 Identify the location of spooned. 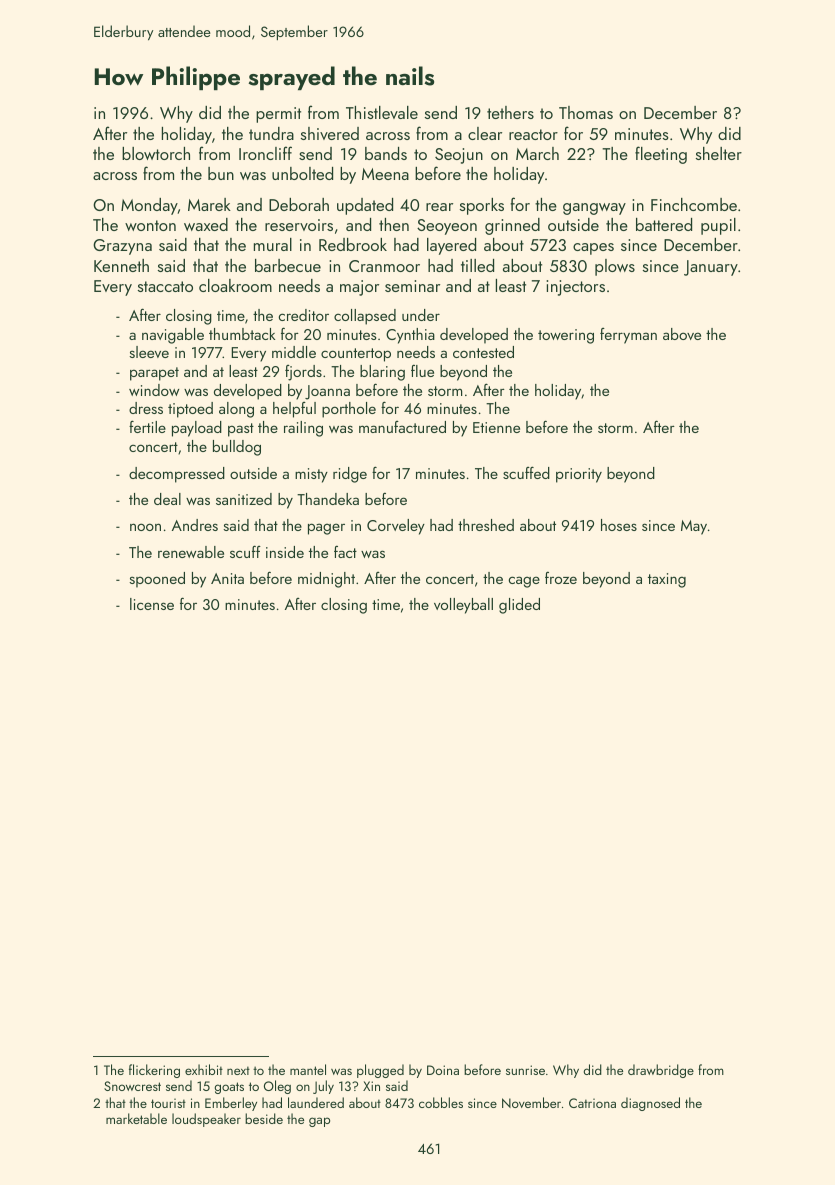
(157, 580).
